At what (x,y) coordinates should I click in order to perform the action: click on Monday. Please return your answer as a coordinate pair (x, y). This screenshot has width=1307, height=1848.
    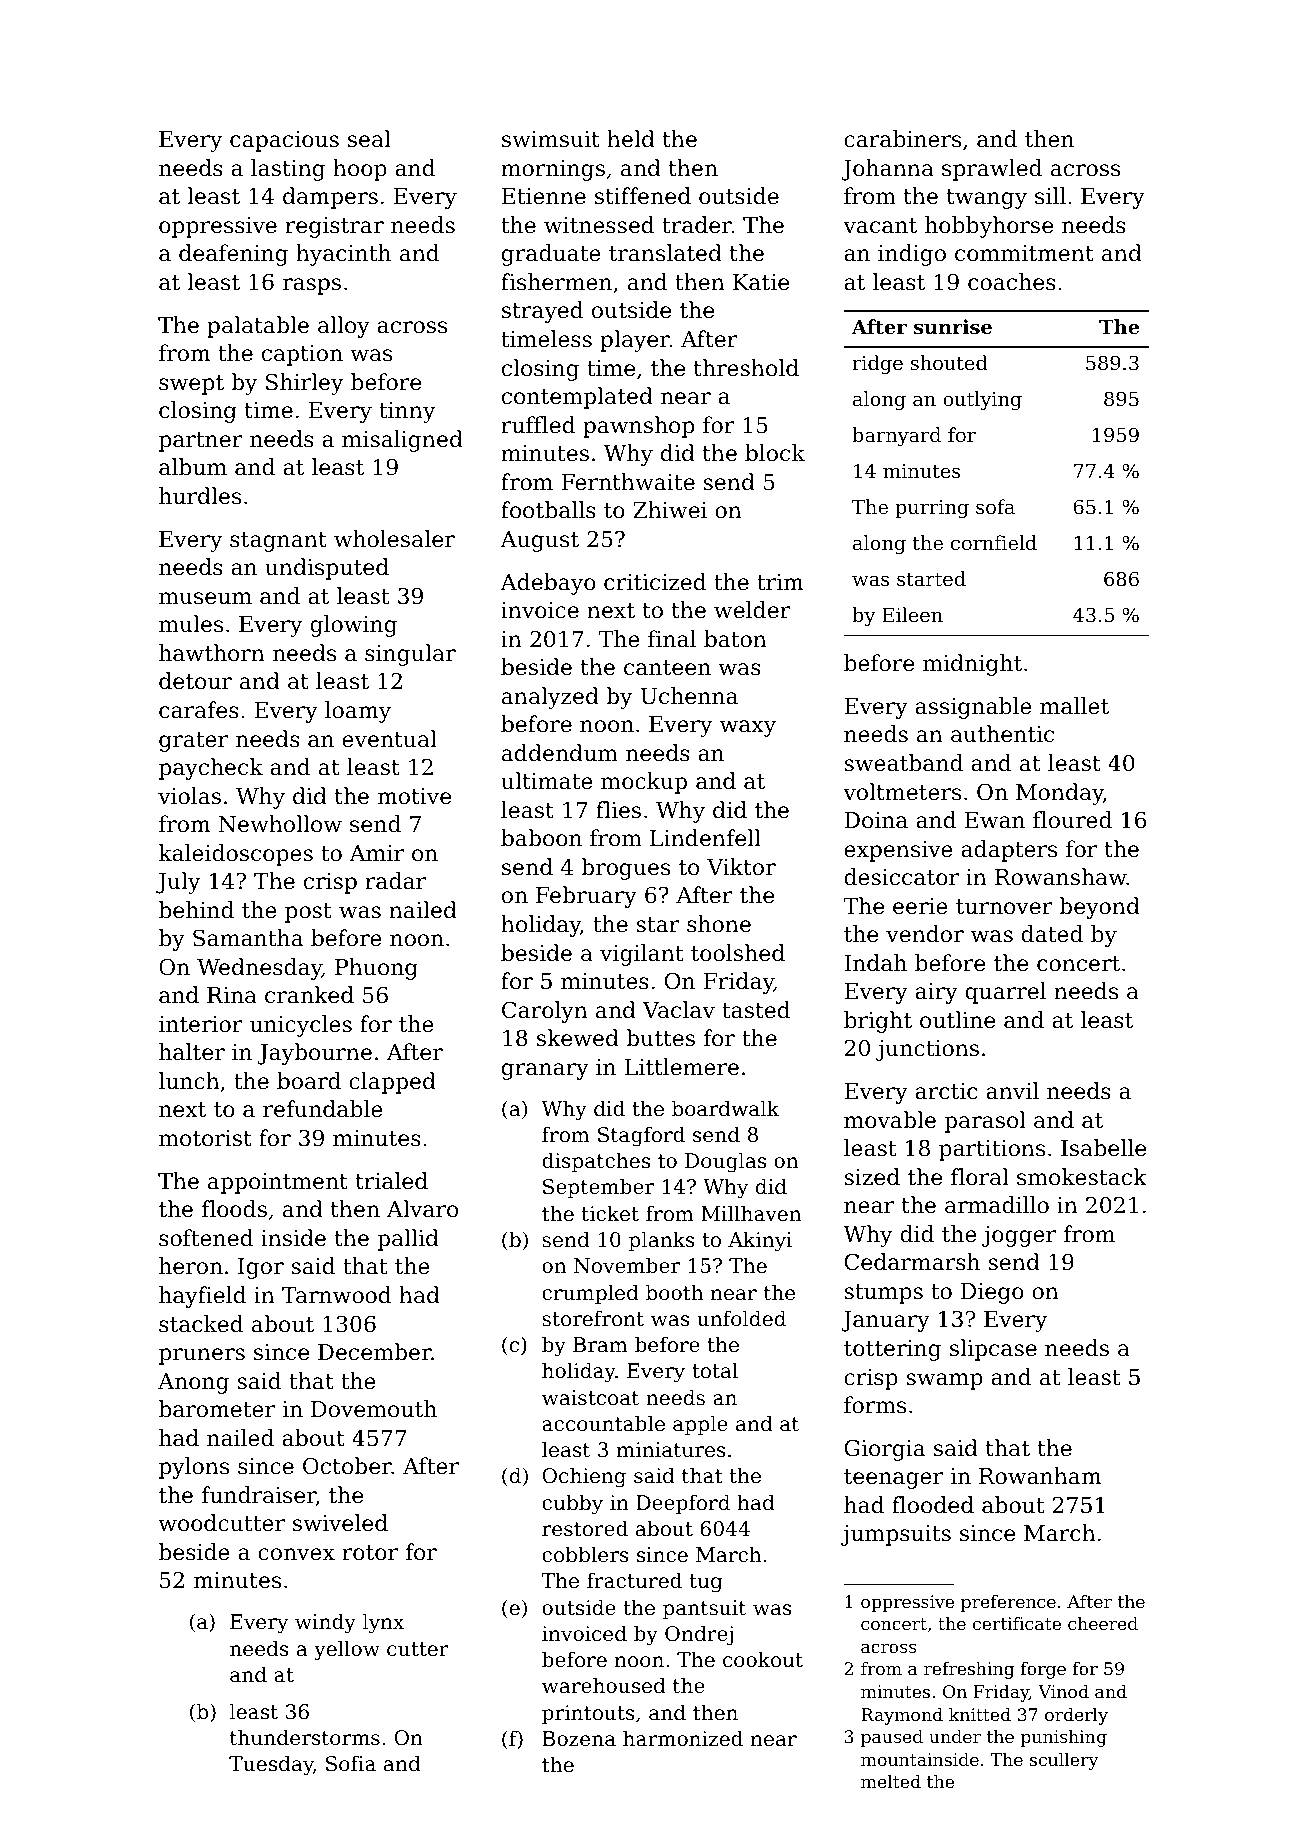
    Looking at the image, I should click on (1060, 794).
